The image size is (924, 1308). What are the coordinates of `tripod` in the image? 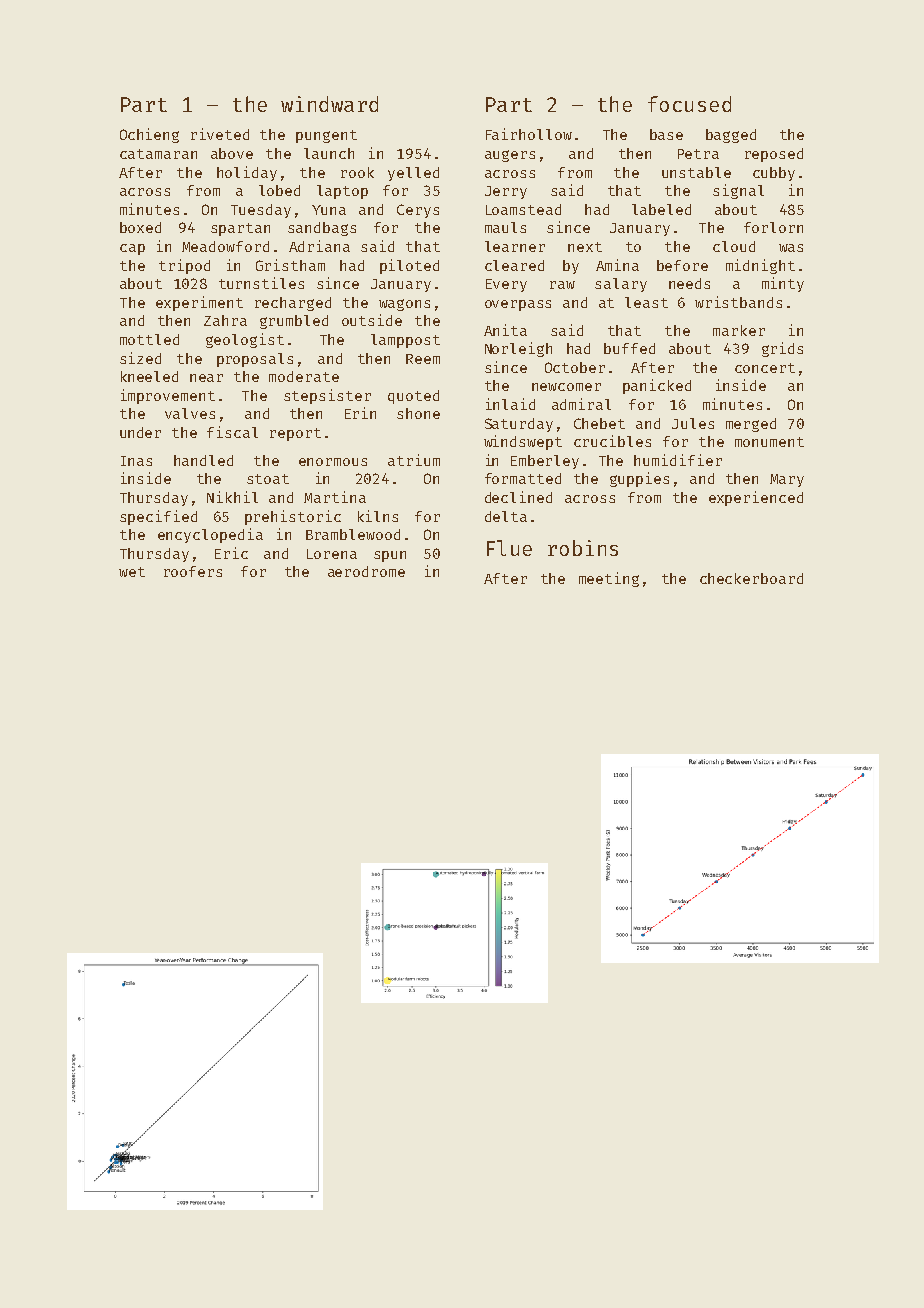 It's located at (184, 266).
